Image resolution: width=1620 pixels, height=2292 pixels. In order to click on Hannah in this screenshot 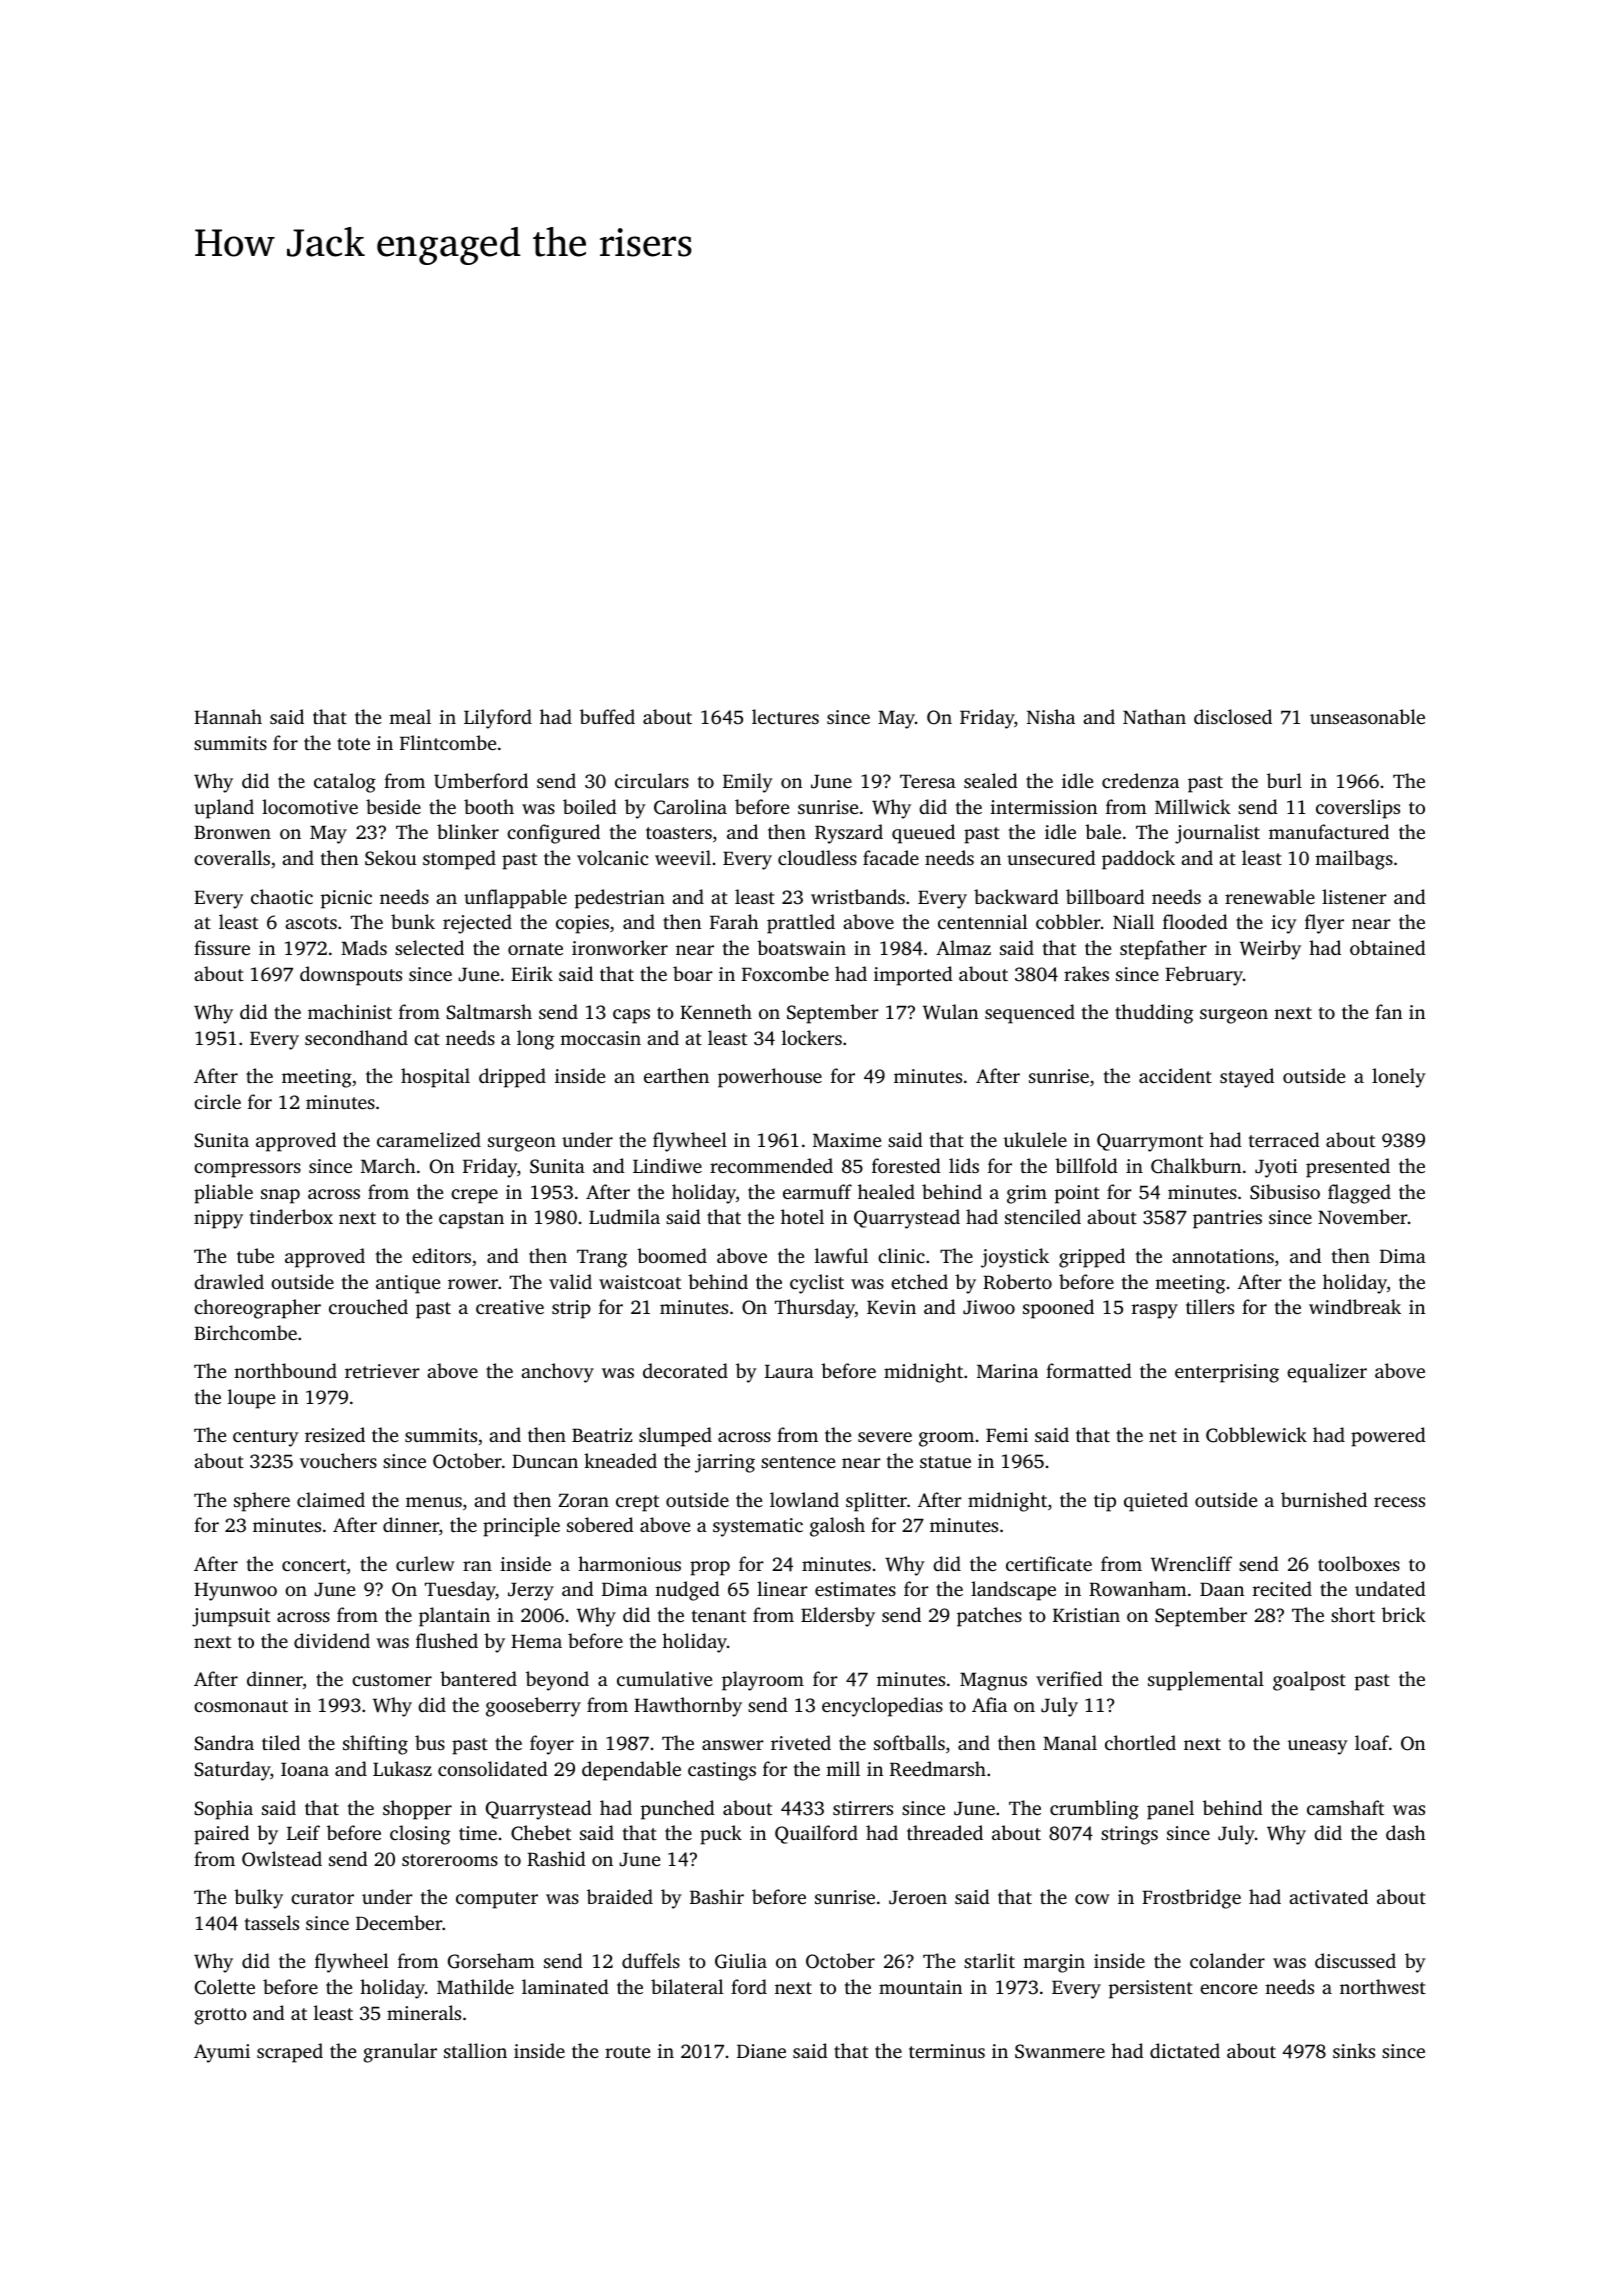, I will do `click(228, 716)`.
